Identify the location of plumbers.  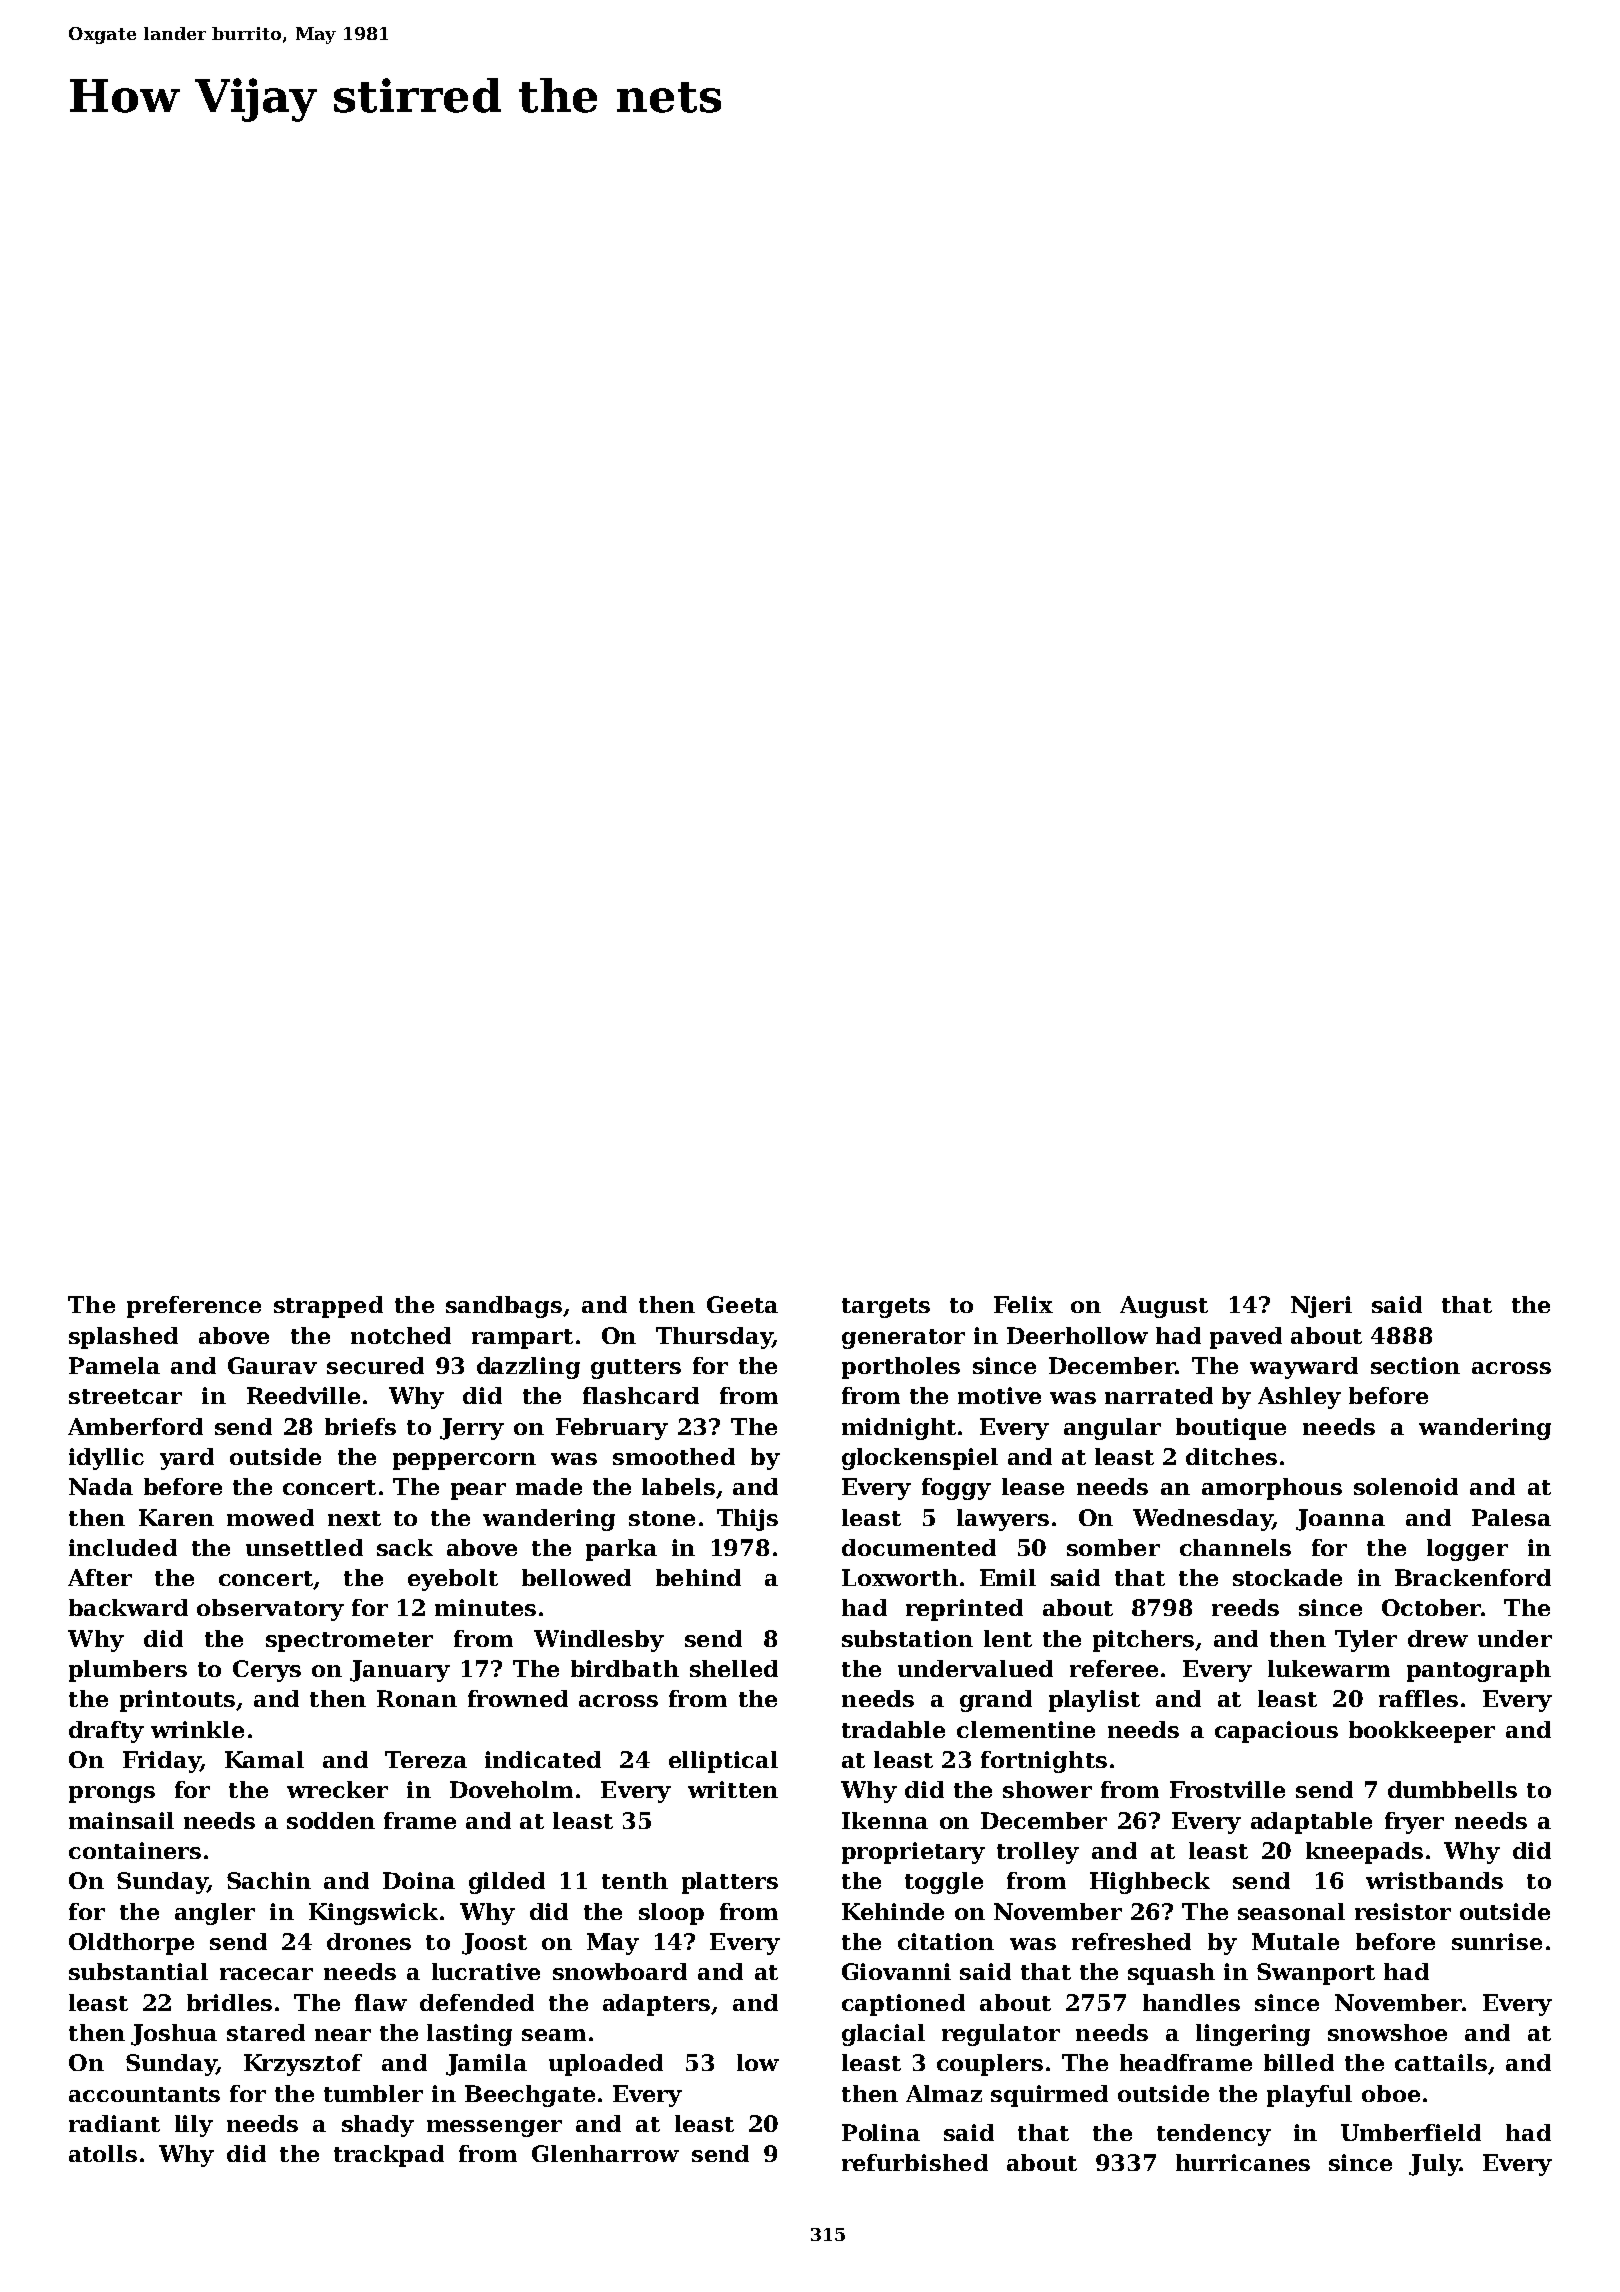
(128, 1671).
